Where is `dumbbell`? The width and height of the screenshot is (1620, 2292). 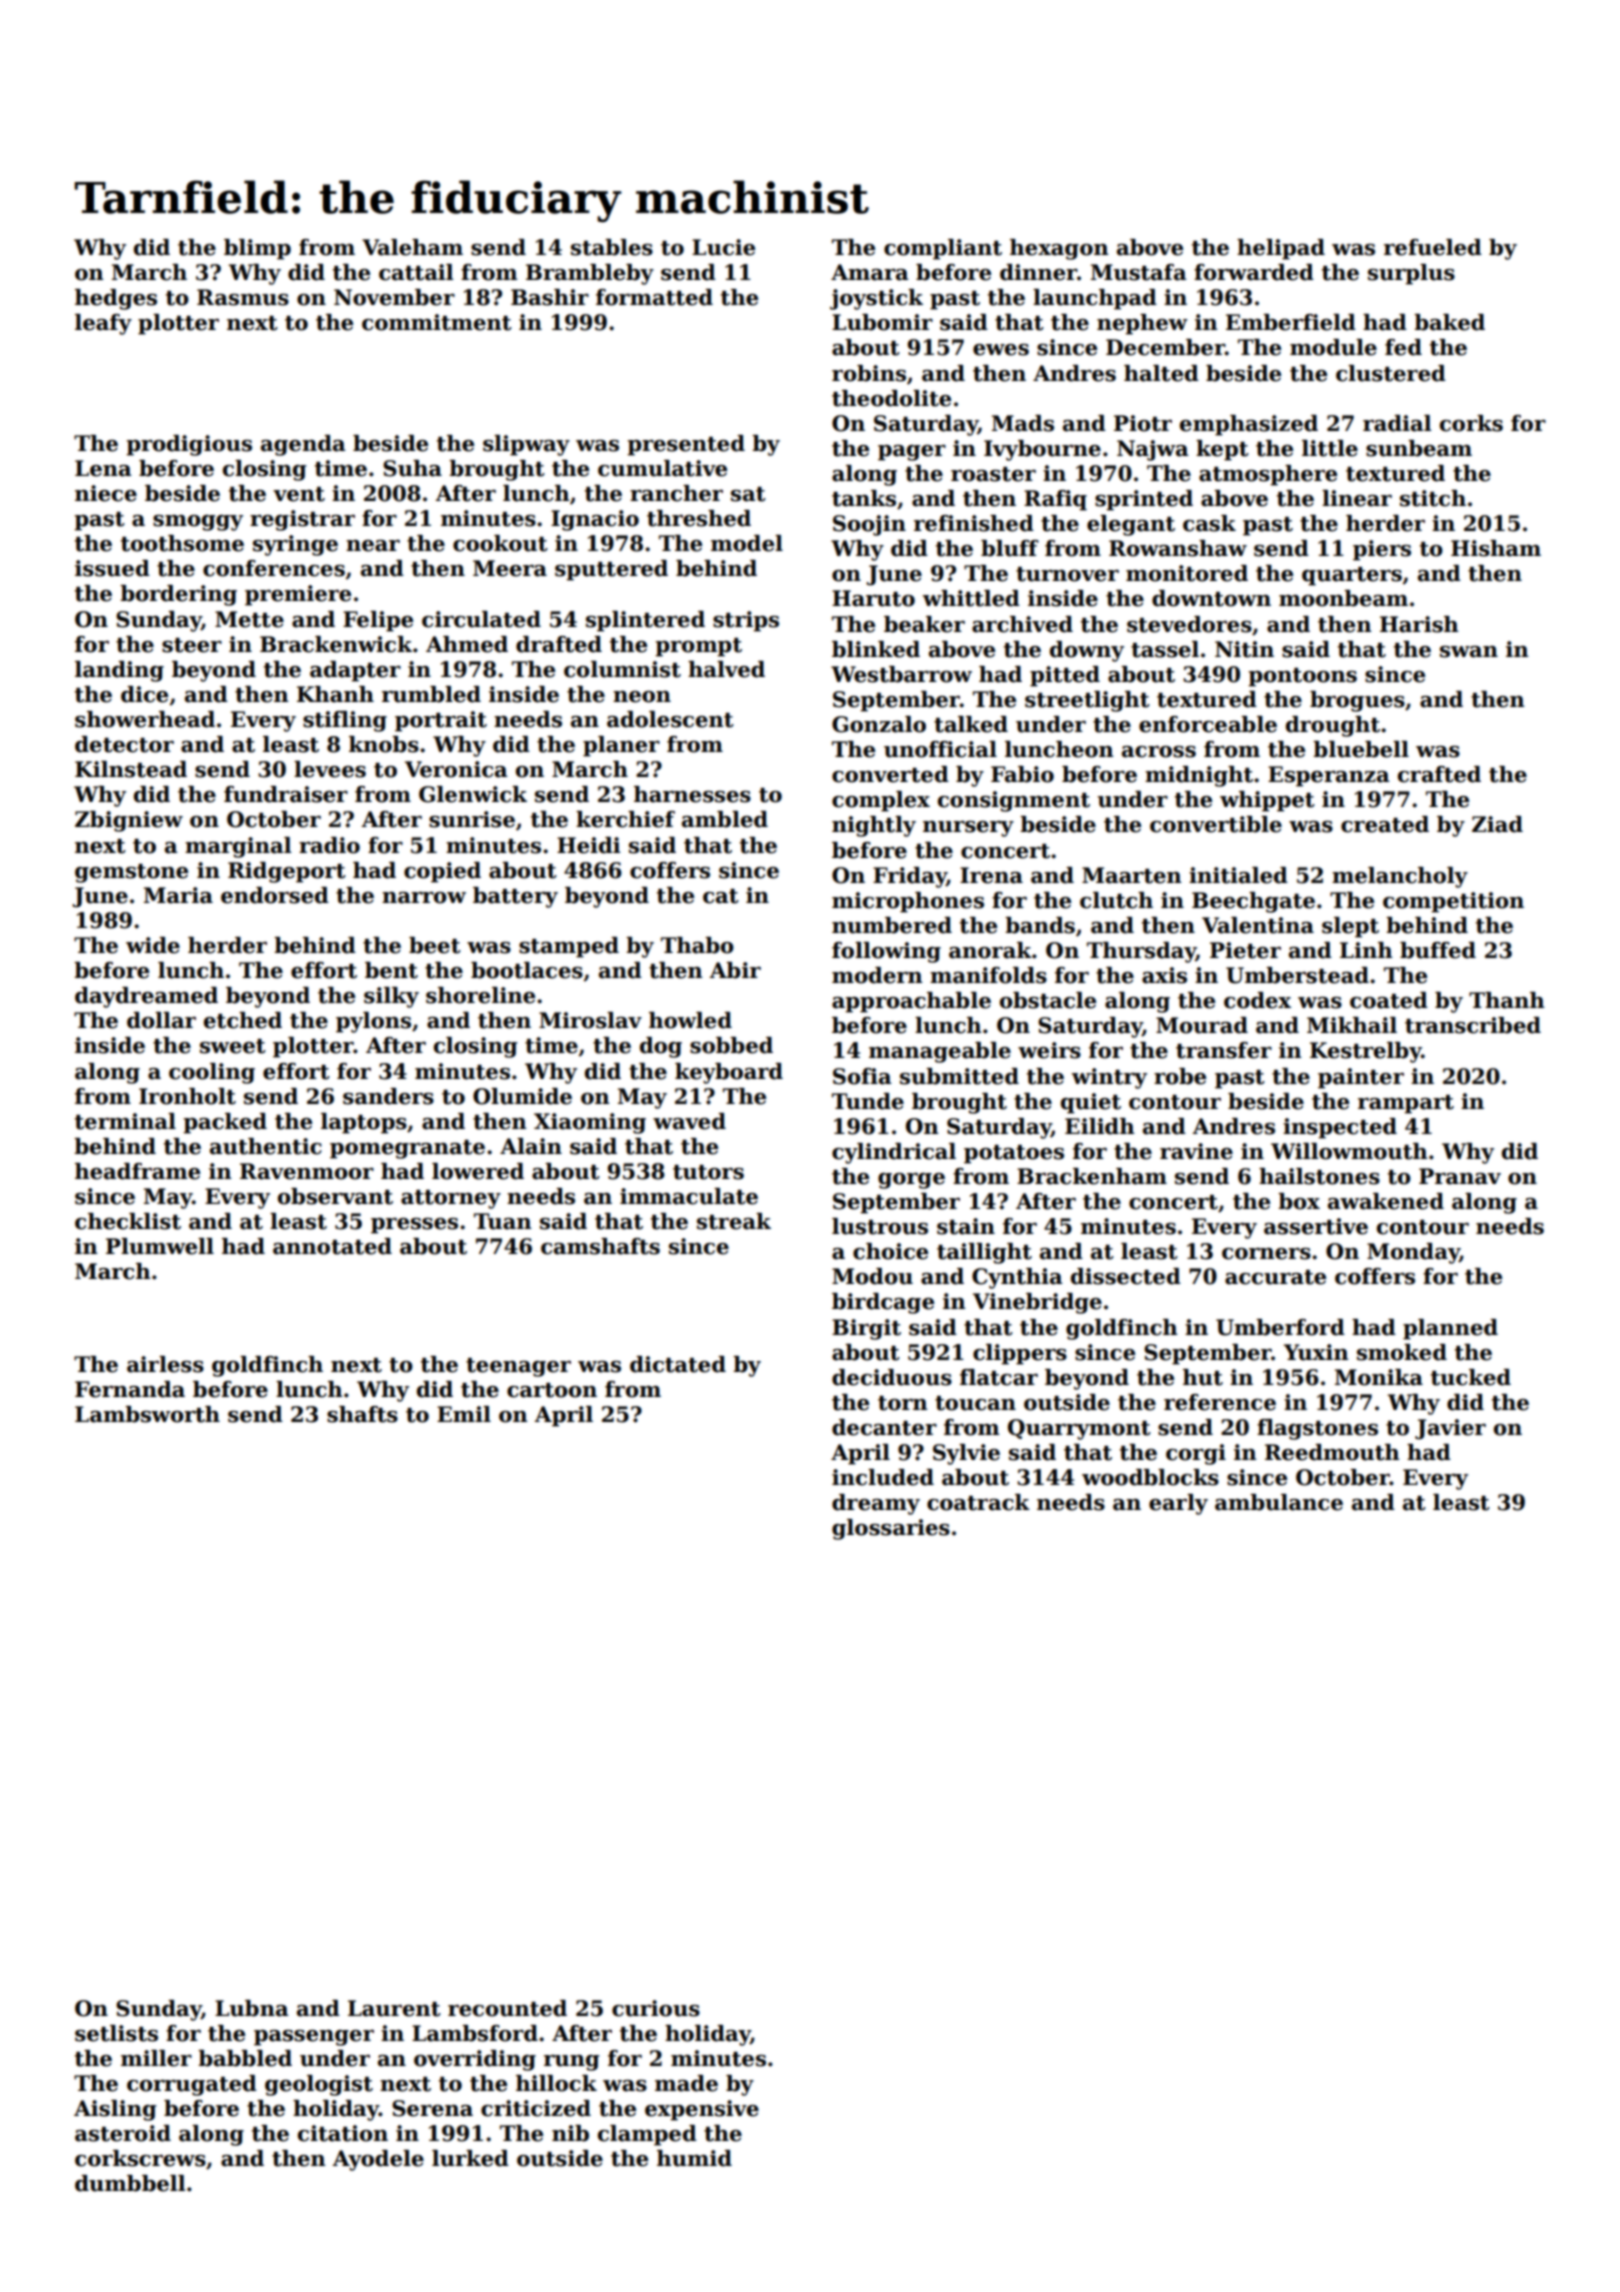
dumbbell is located at coordinates (130, 2183).
